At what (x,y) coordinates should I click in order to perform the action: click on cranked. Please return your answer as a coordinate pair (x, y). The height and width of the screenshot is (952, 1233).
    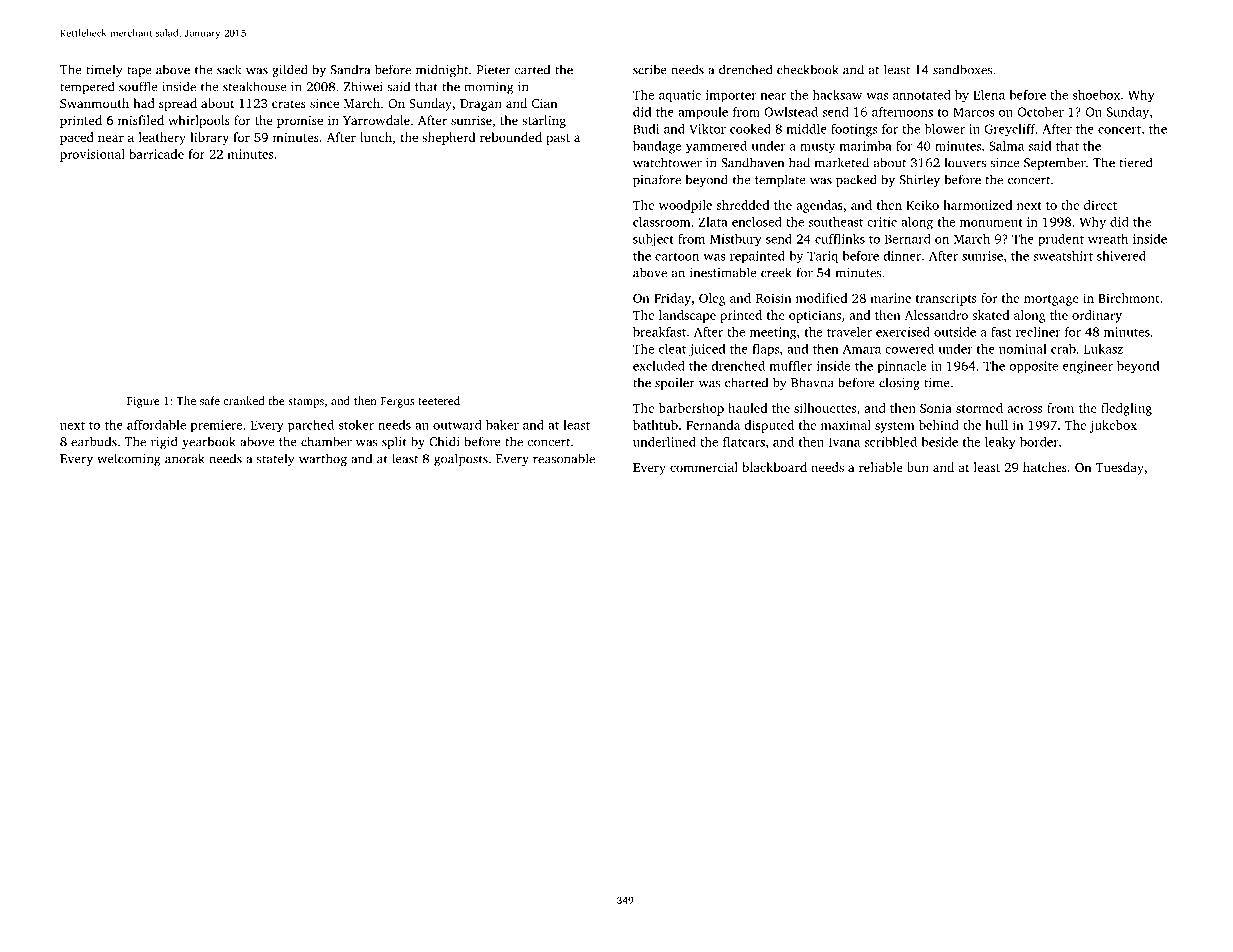
    Looking at the image, I should click on (244, 400).
